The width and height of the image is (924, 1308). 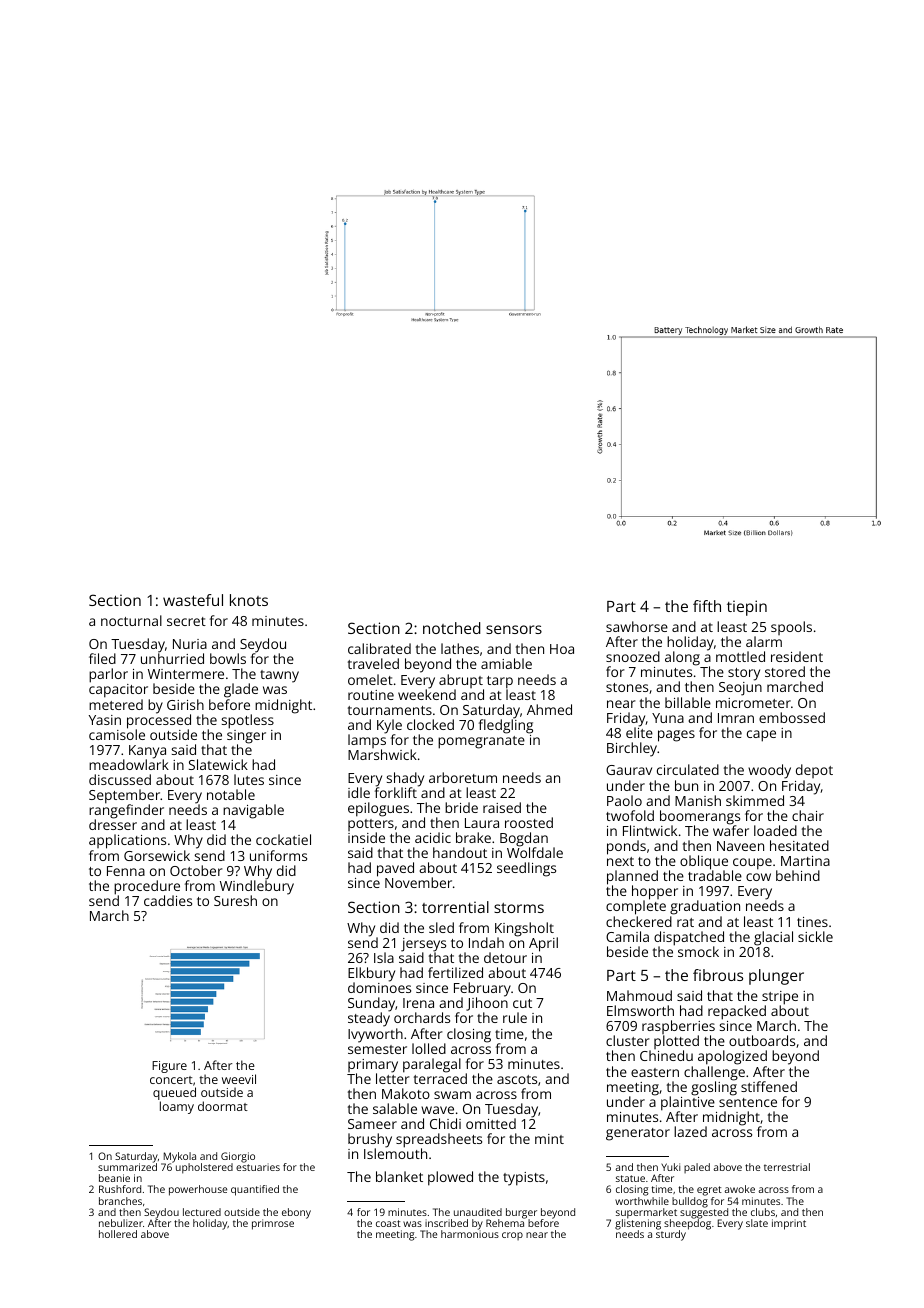 I want to click on fifth, so click(x=707, y=606).
